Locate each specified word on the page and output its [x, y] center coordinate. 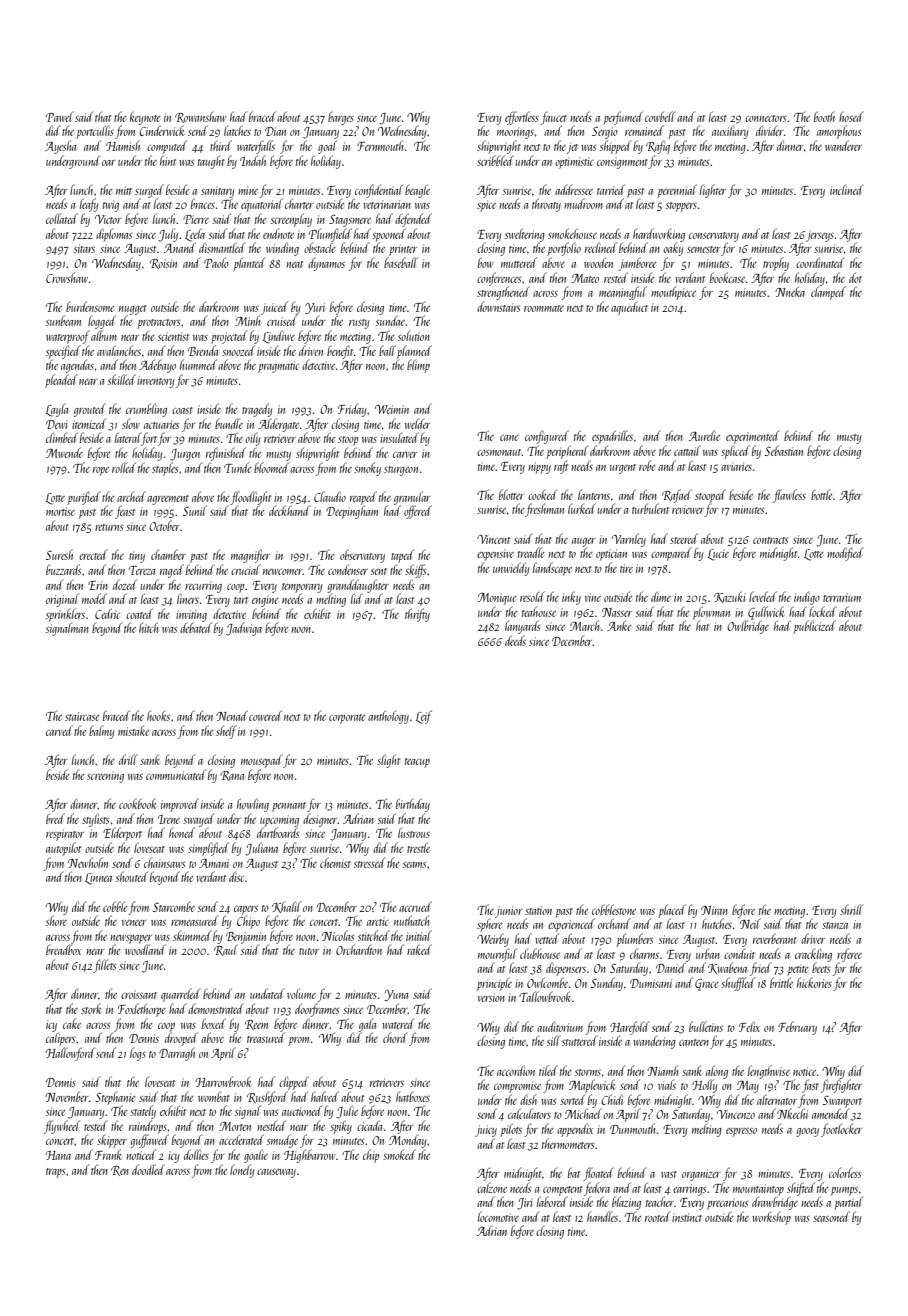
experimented [753, 437]
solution [414, 335]
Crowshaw [67, 277]
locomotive [498, 1216]
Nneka [790, 291]
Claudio [330, 496]
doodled [148, 1169]
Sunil [195, 510]
